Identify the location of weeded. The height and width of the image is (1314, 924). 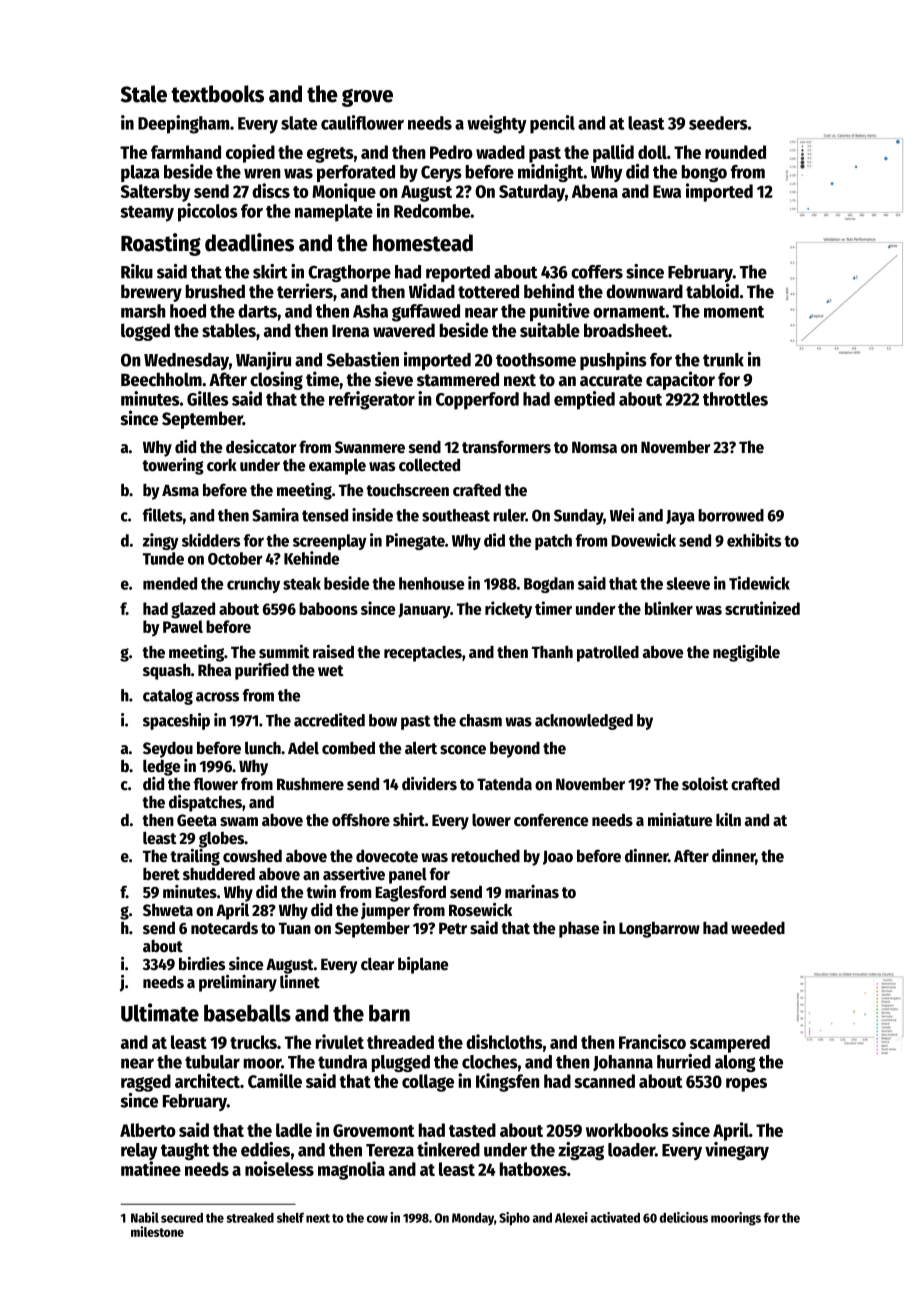
(758, 928).
